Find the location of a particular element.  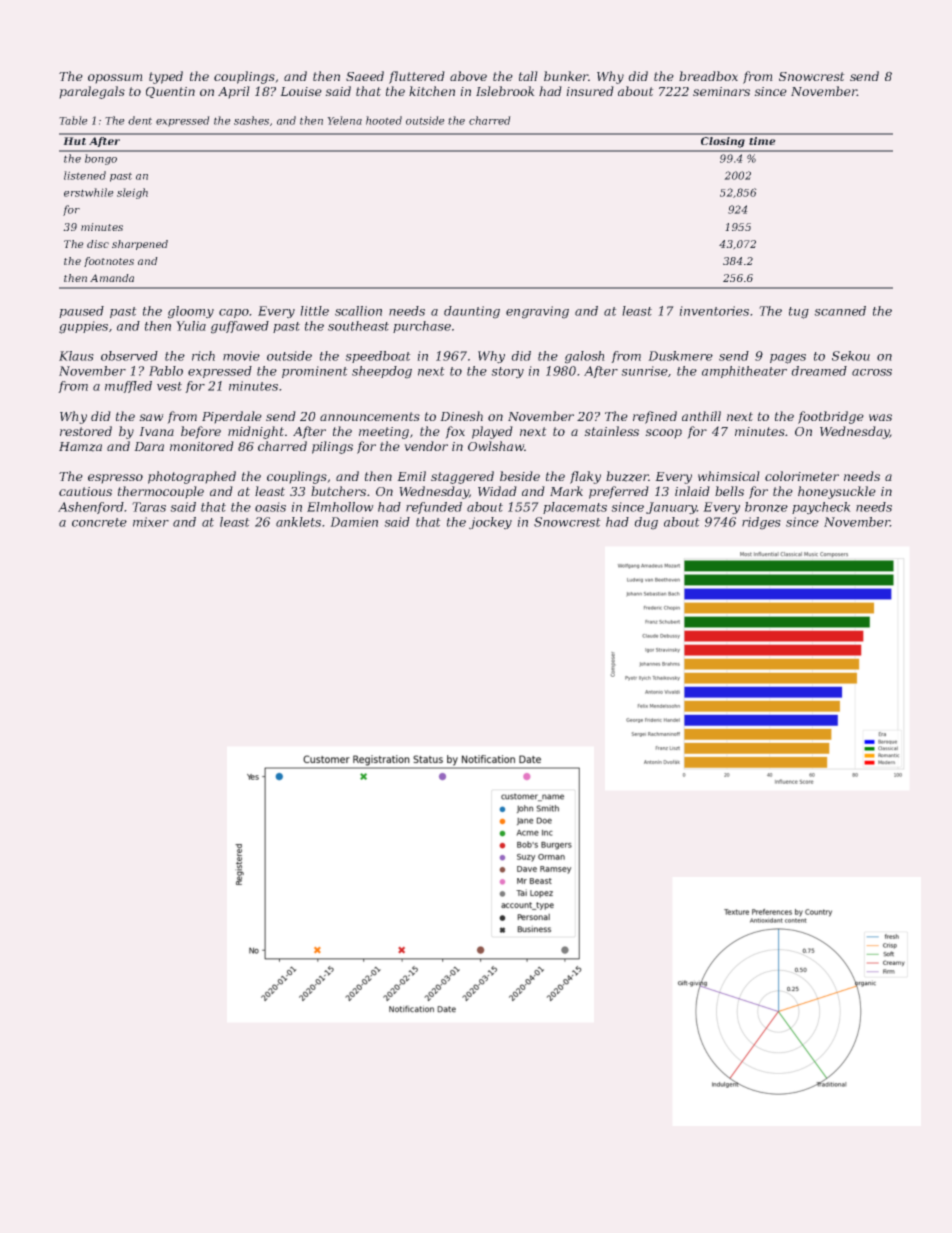

Quentin is located at coordinates (170, 92).
